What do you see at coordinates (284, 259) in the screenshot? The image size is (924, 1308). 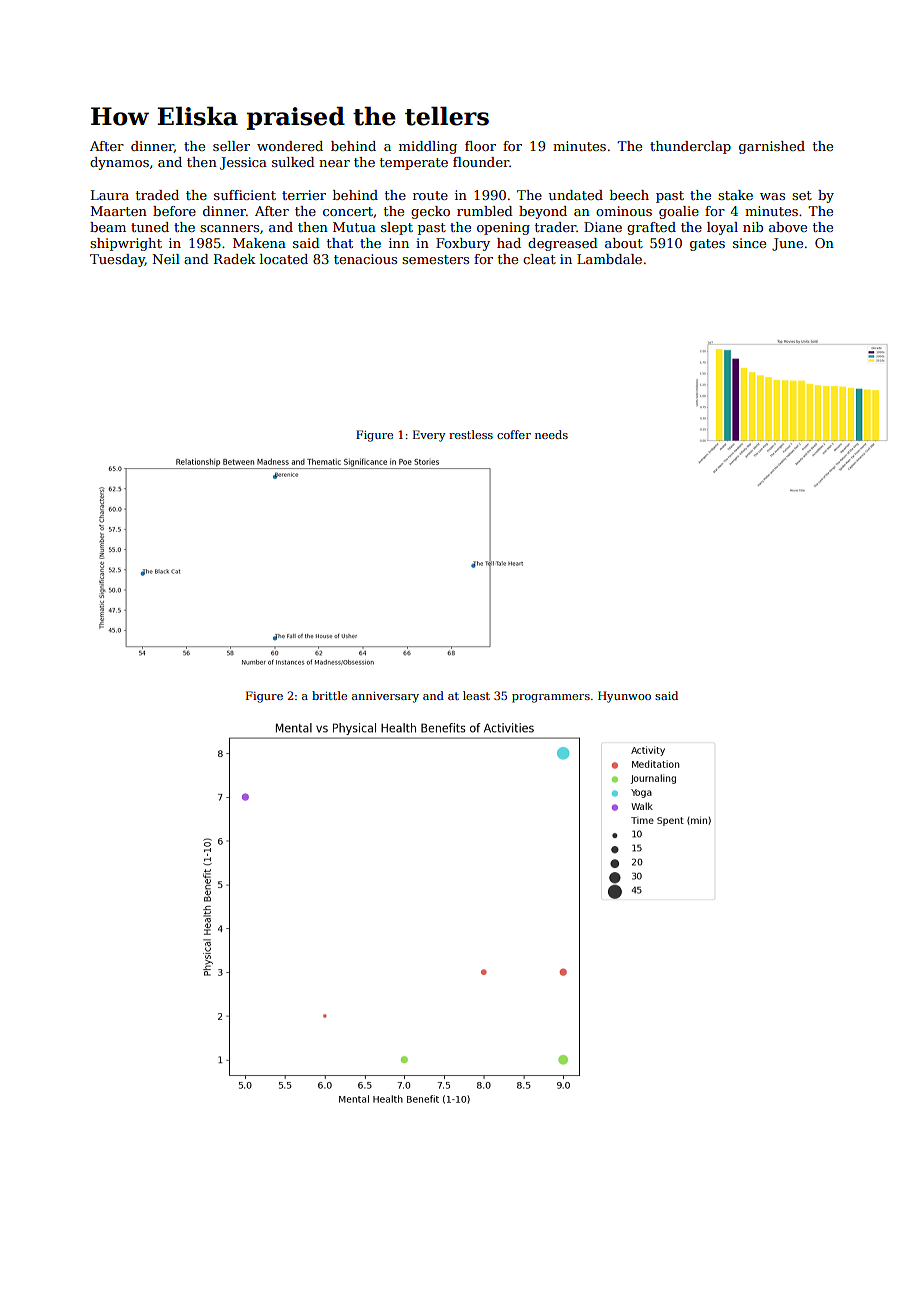 I see `located` at bounding box center [284, 259].
